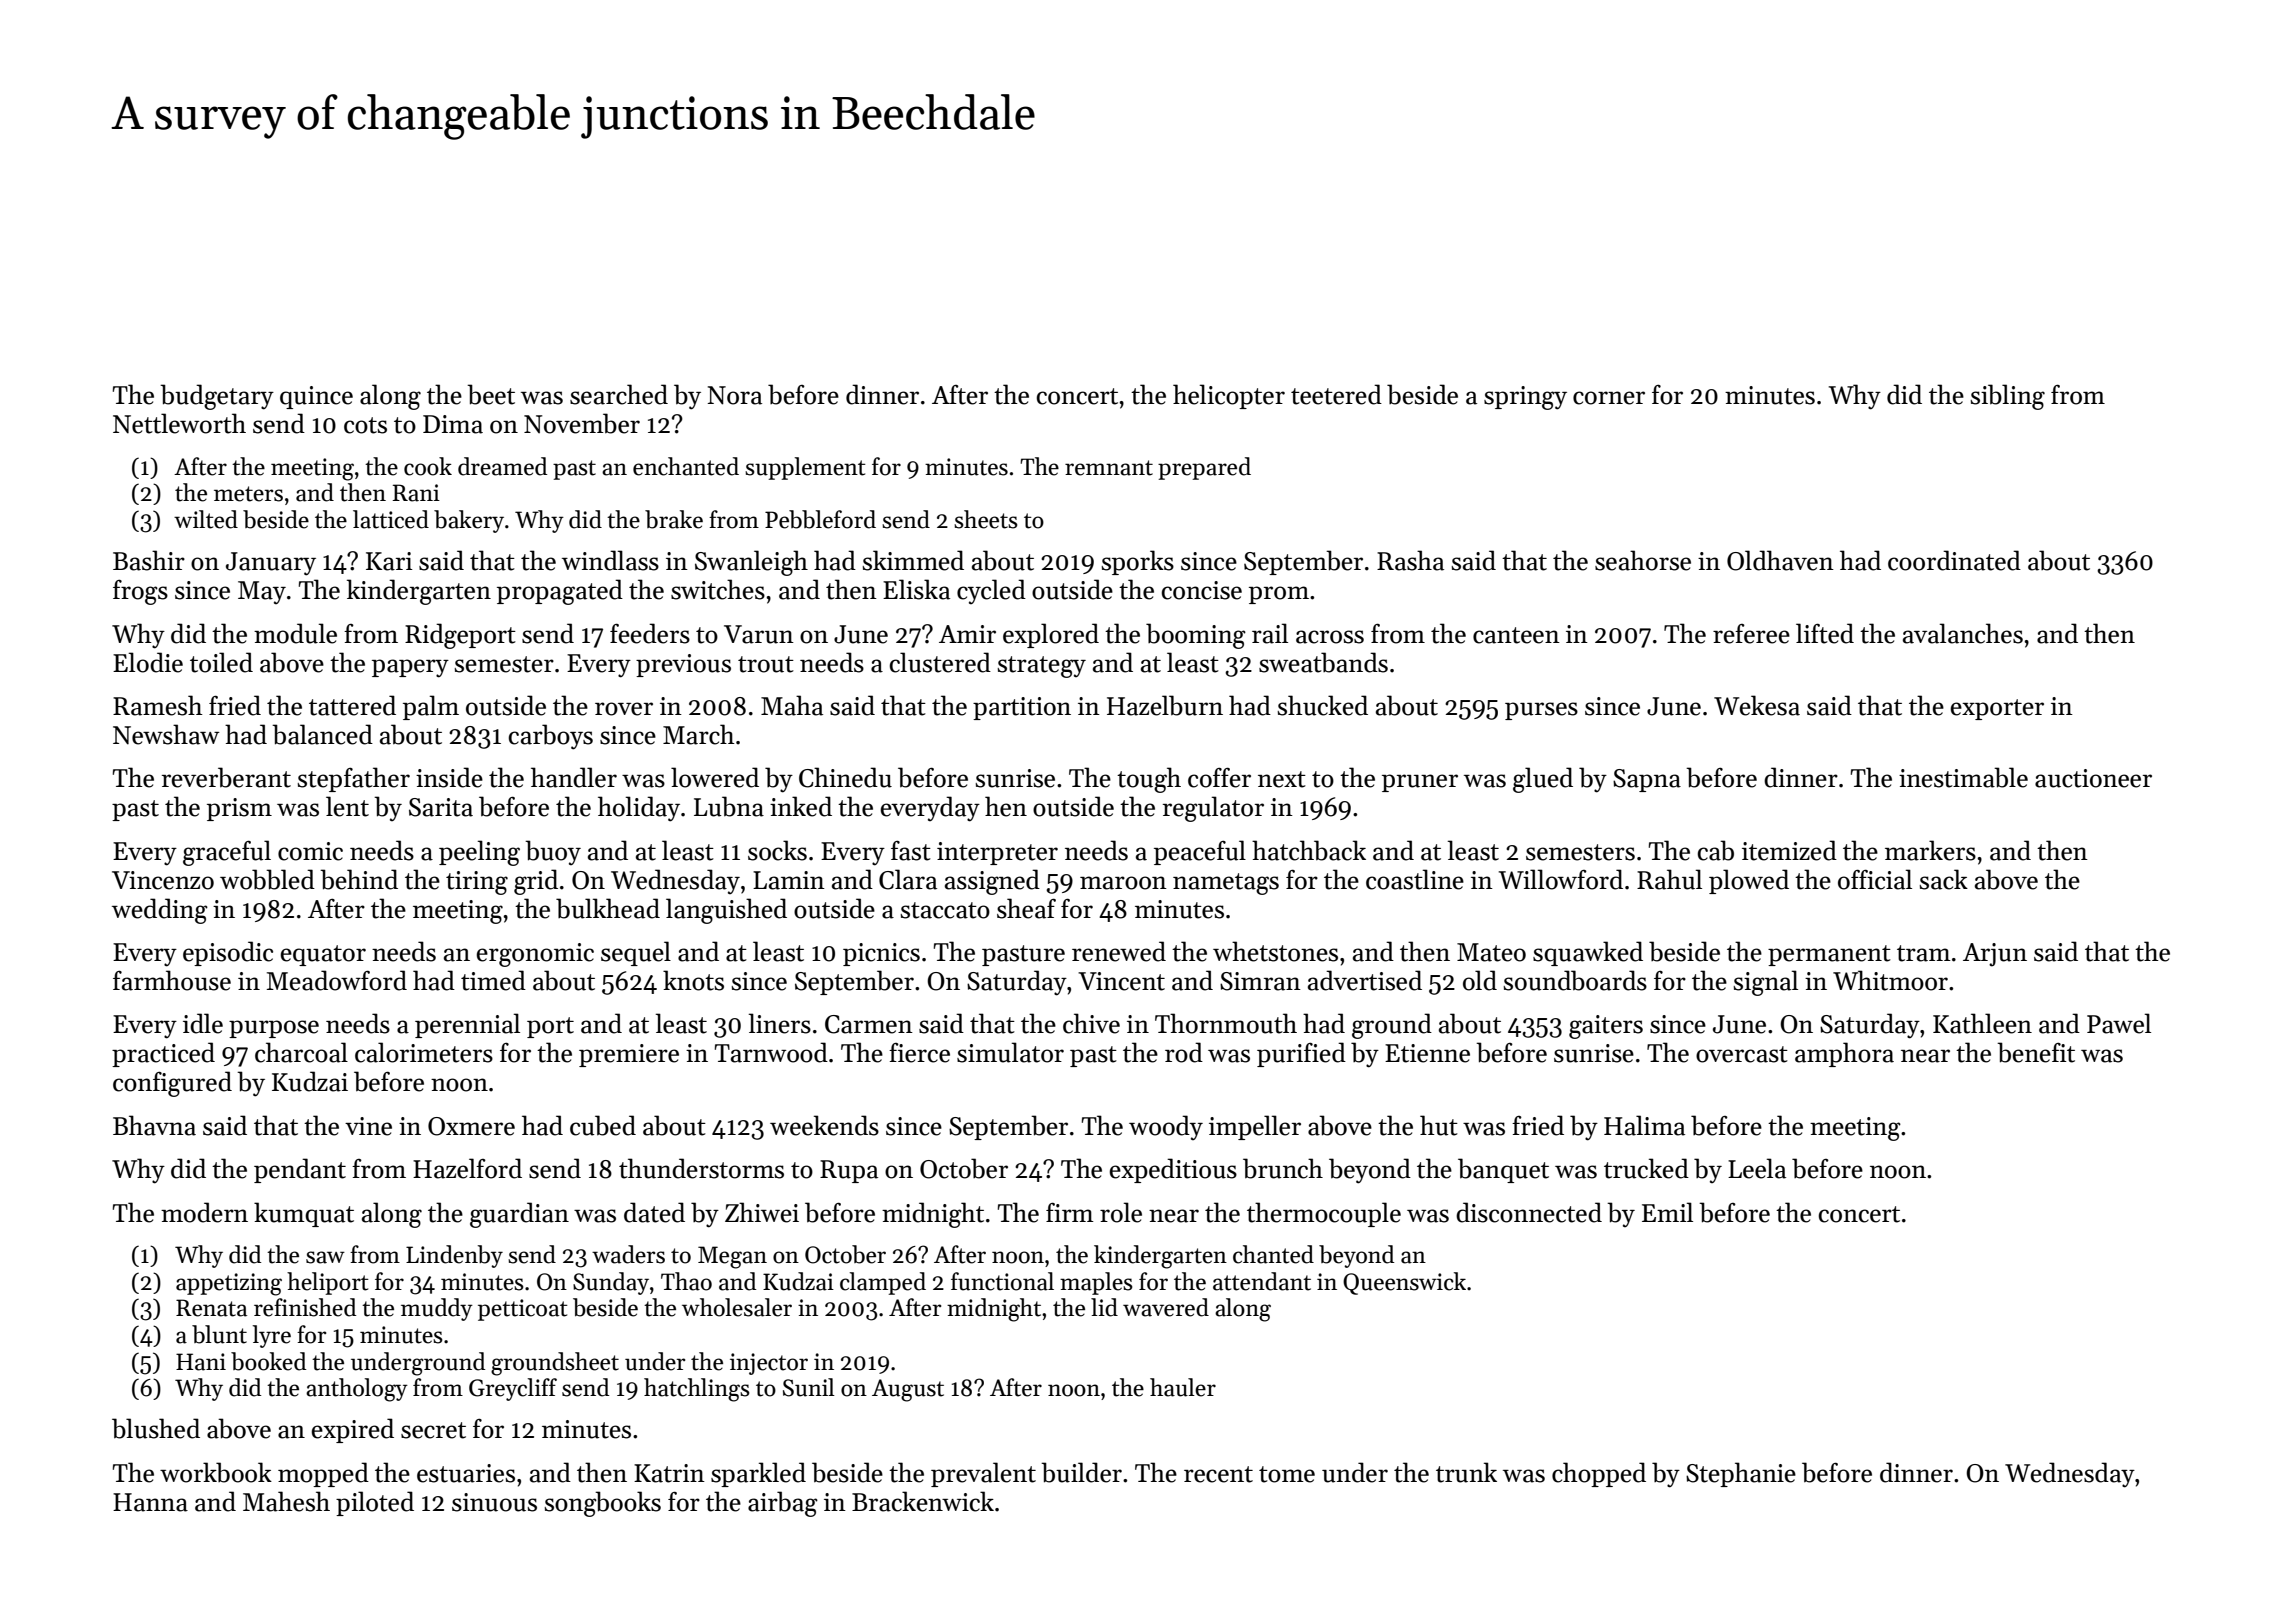 This screenshot has height=1620, width=2292. Describe the element at coordinates (2008, 397) in the screenshot. I see `sibling` at that location.
